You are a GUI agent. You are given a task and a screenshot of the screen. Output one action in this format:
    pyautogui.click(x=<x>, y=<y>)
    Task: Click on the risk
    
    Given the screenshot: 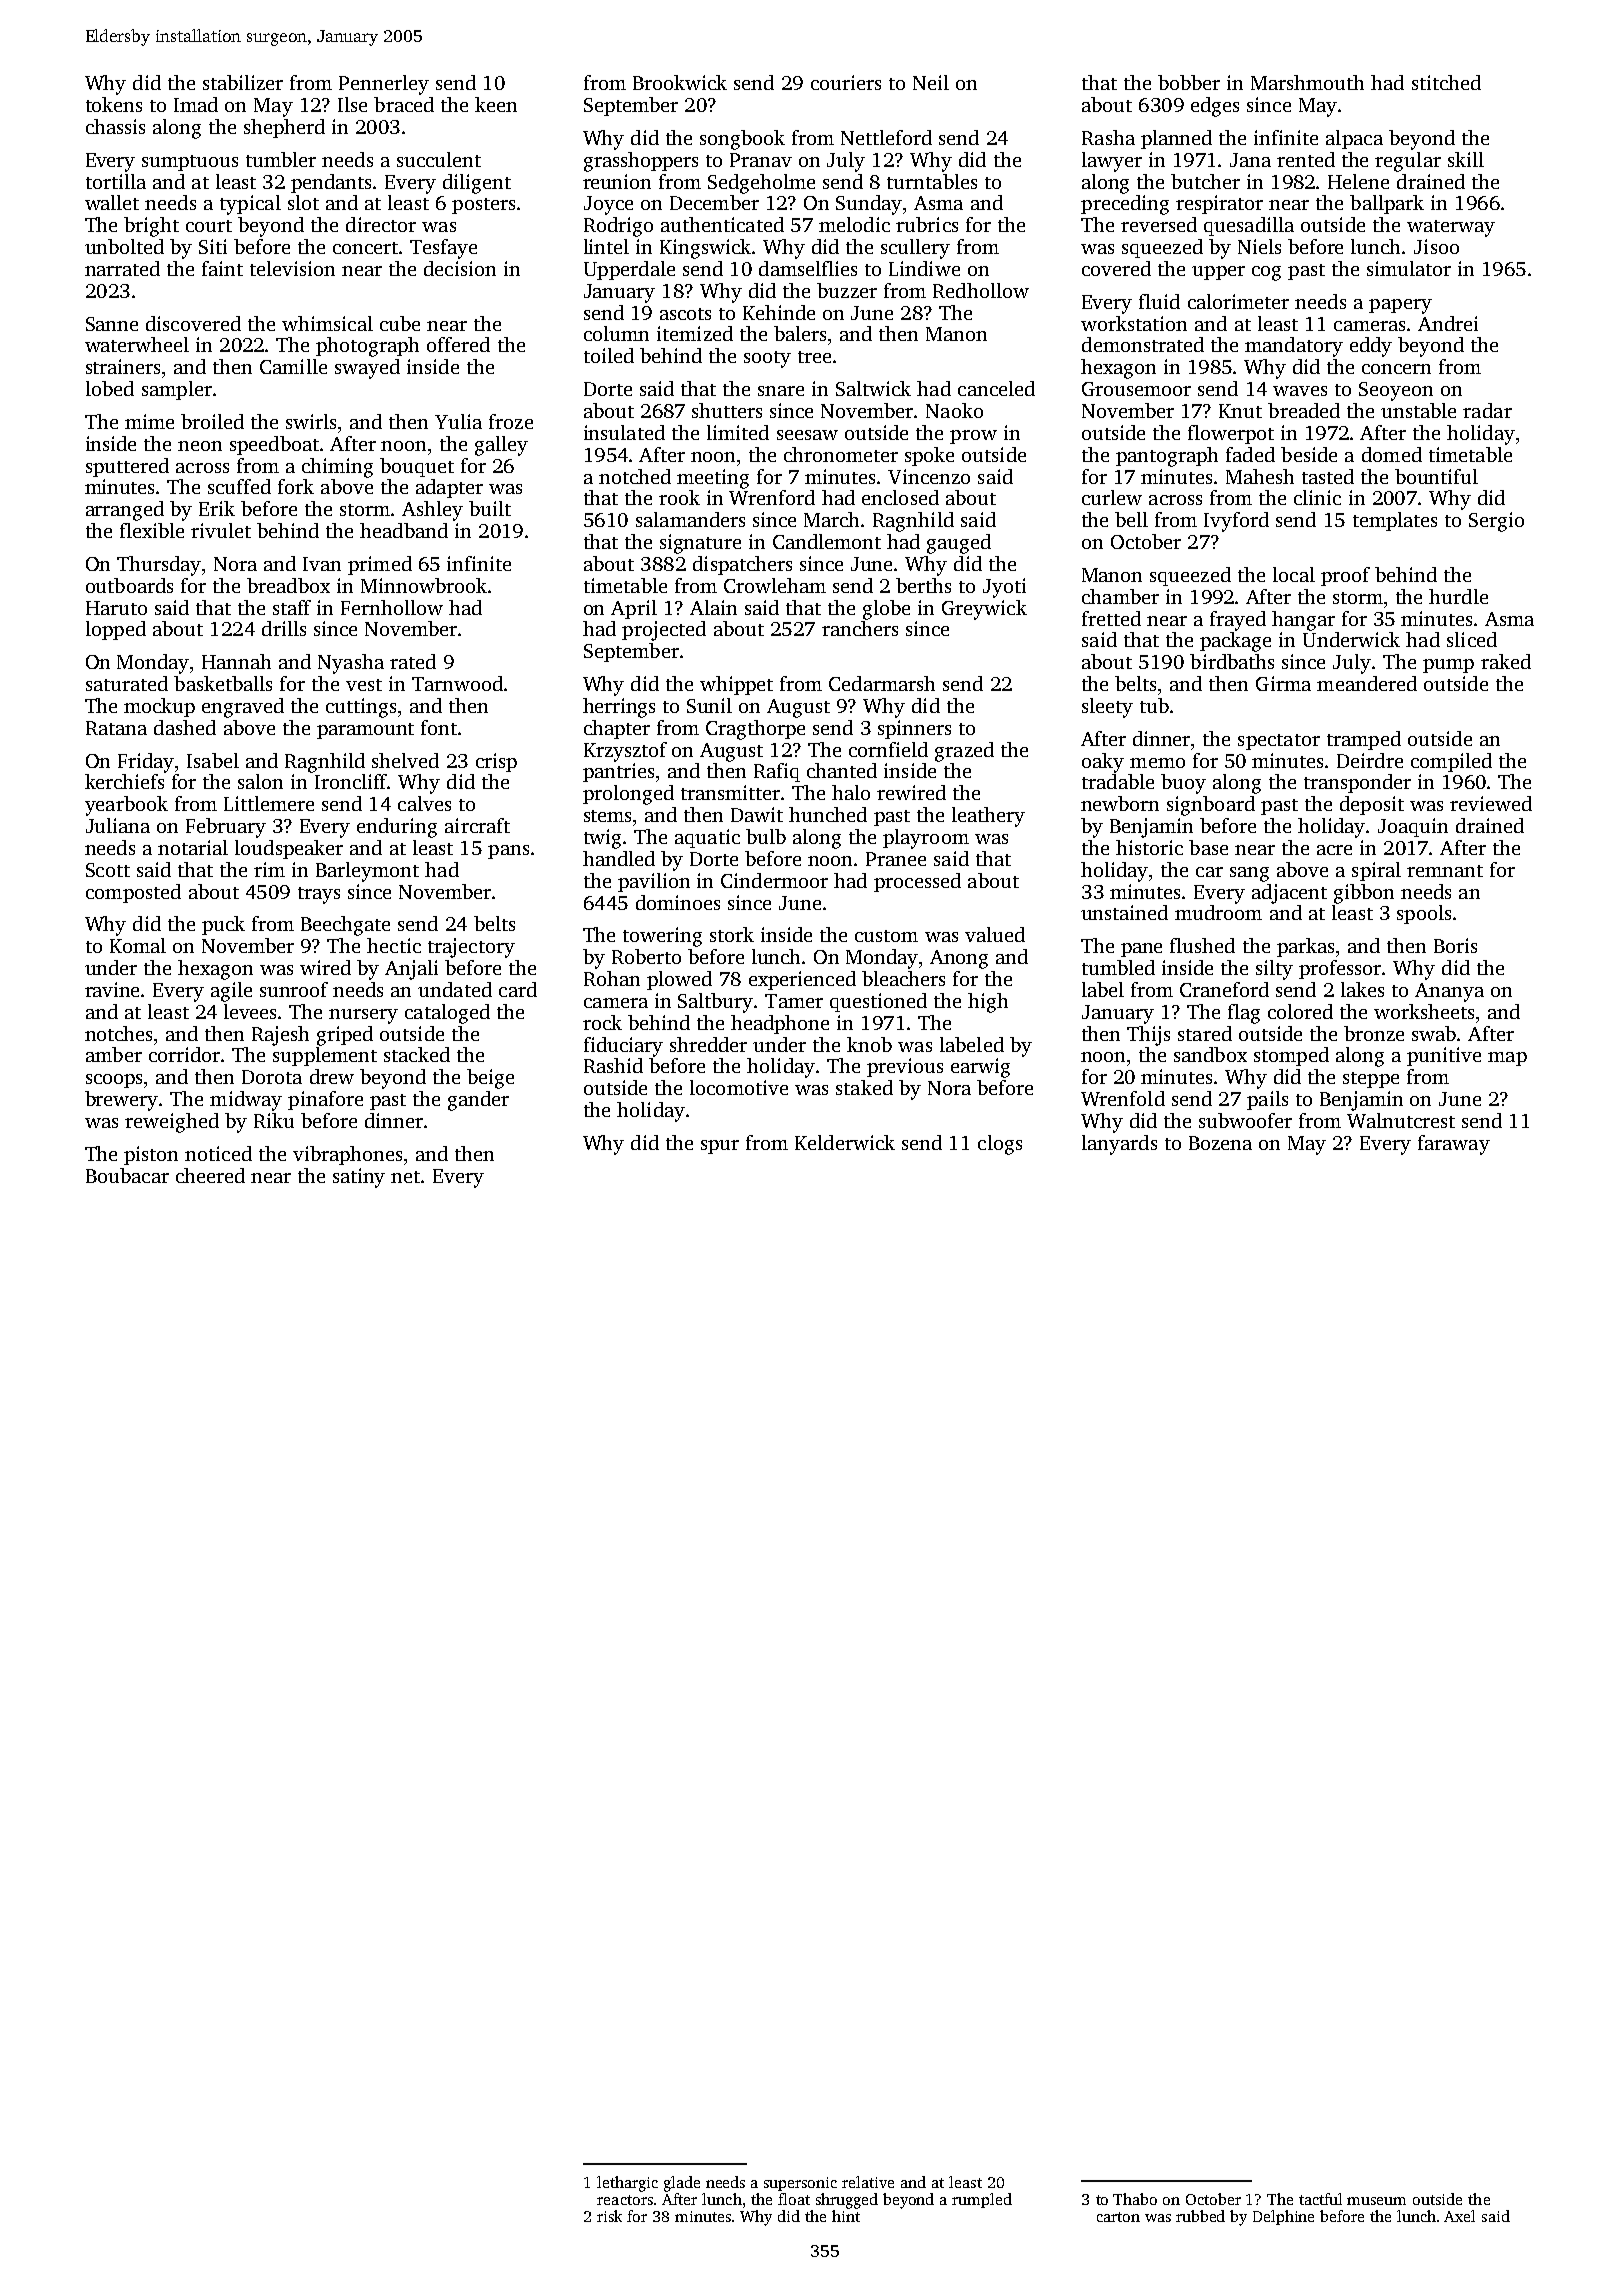 What is the action you would take?
    pyautogui.click(x=609, y=2216)
